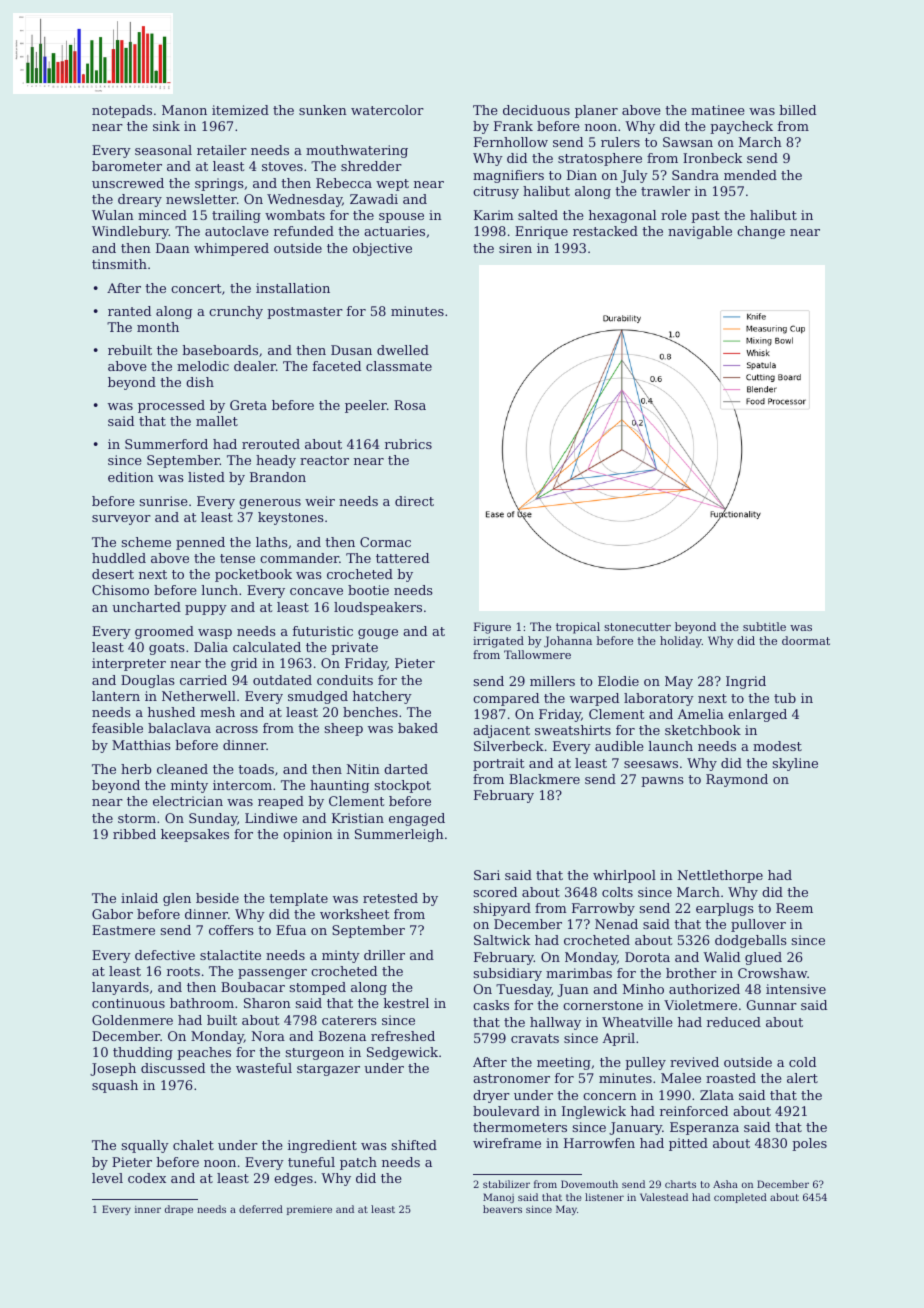  I want to click on sunken, so click(323, 110).
